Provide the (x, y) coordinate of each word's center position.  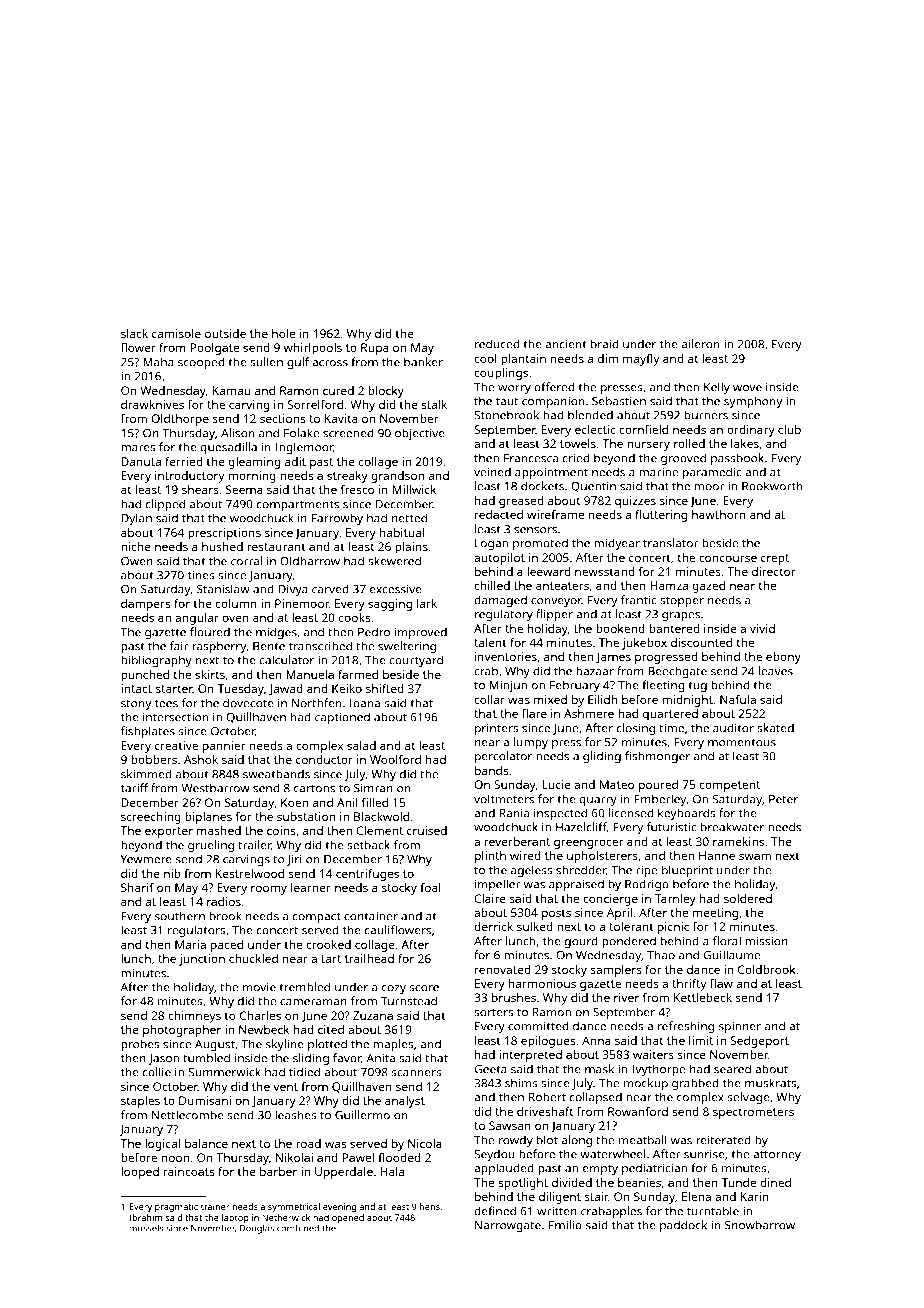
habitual (402, 532)
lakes (745, 443)
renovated (502, 969)
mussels (146, 1228)
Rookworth (772, 486)
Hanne (717, 855)
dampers (145, 605)
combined (298, 1228)
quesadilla (228, 448)
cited (331, 1029)
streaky (347, 477)
